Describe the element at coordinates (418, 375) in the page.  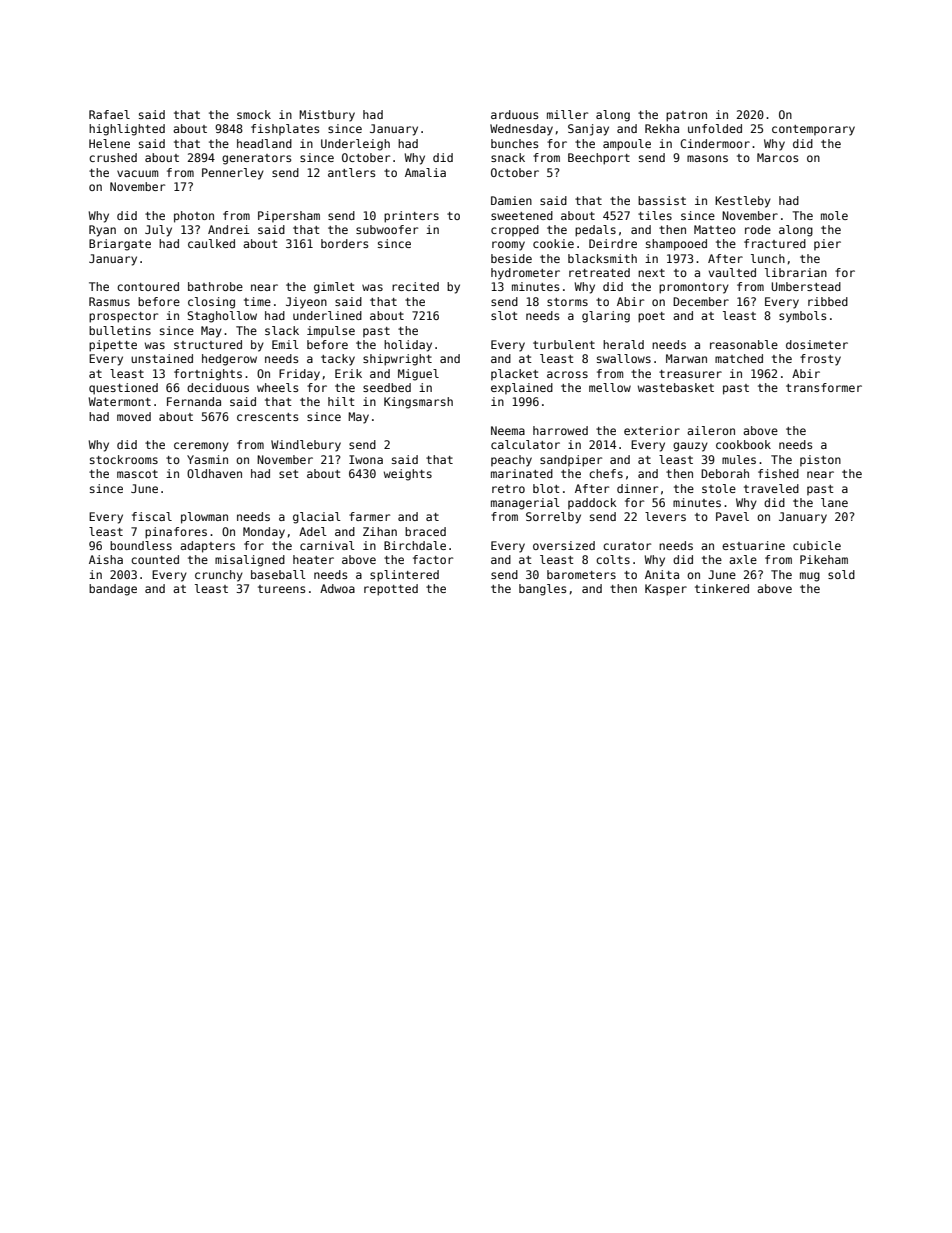
I see `Miguel` at that location.
